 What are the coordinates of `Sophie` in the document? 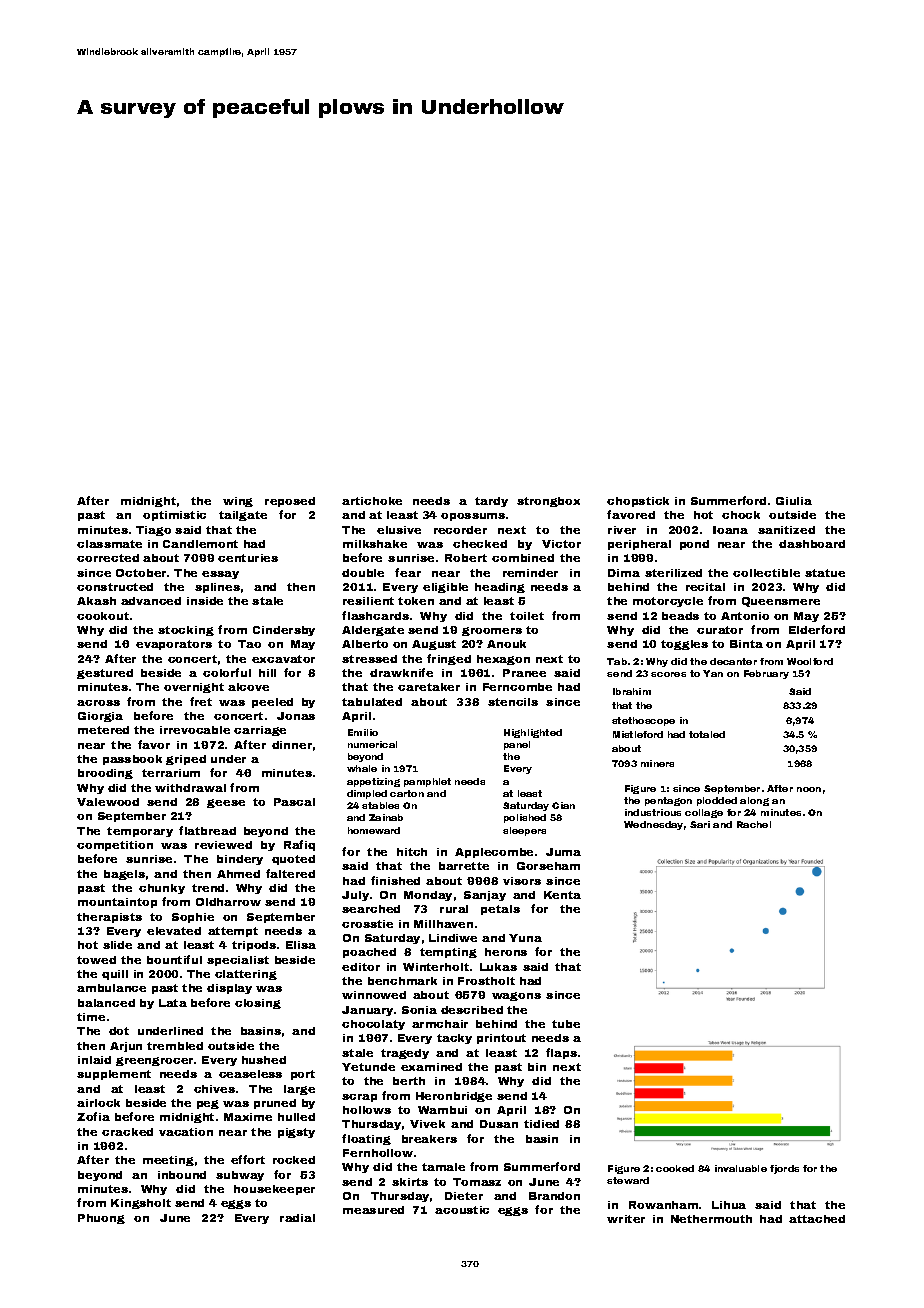 It's located at (193, 918).
